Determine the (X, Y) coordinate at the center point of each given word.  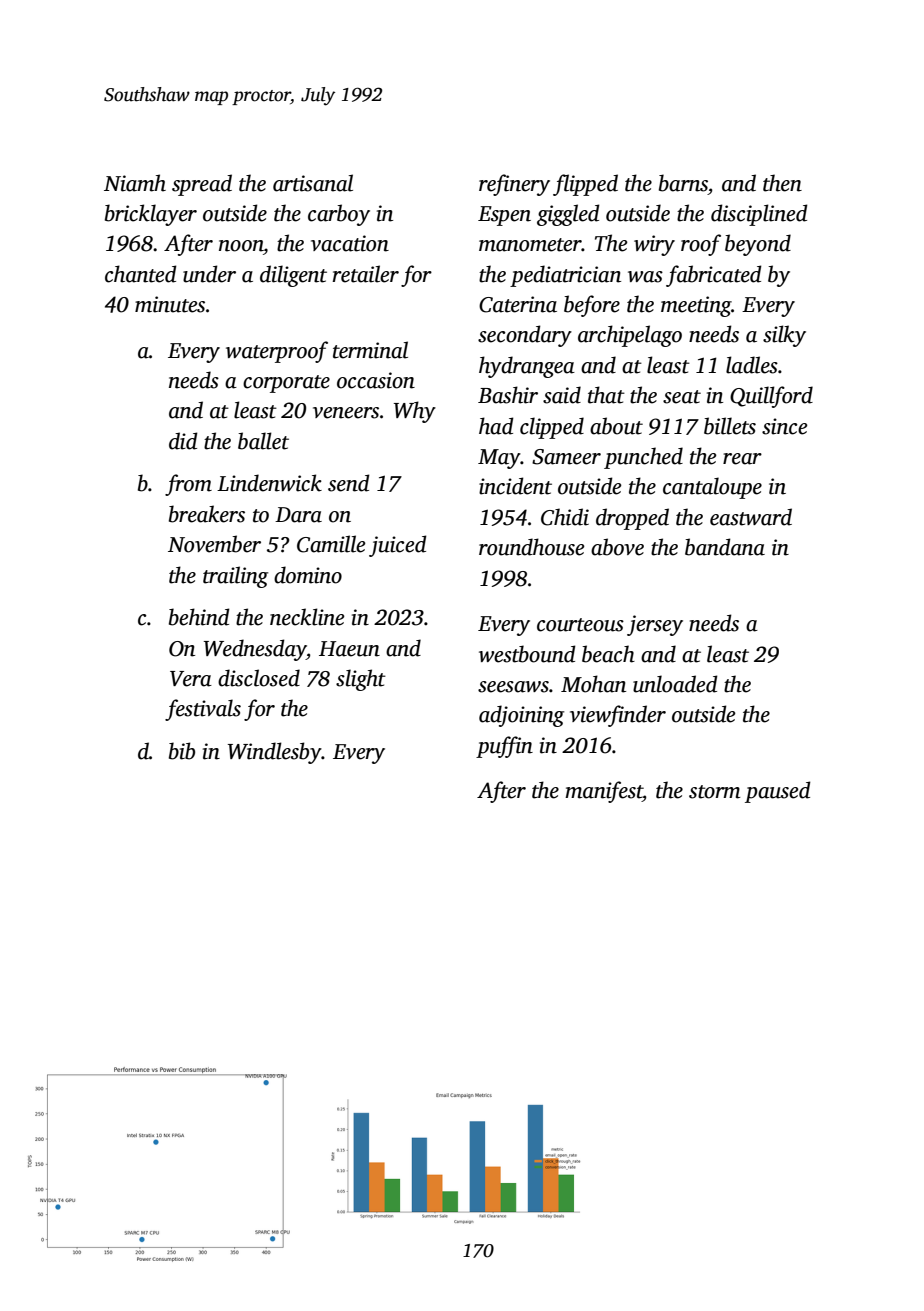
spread (202, 185)
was (645, 277)
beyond (758, 245)
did (183, 441)
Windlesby (275, 753)
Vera (191, 679)
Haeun (349, 649)
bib (182, 751)
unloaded (675, 684)
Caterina (518, 304)
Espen (504, 216)
